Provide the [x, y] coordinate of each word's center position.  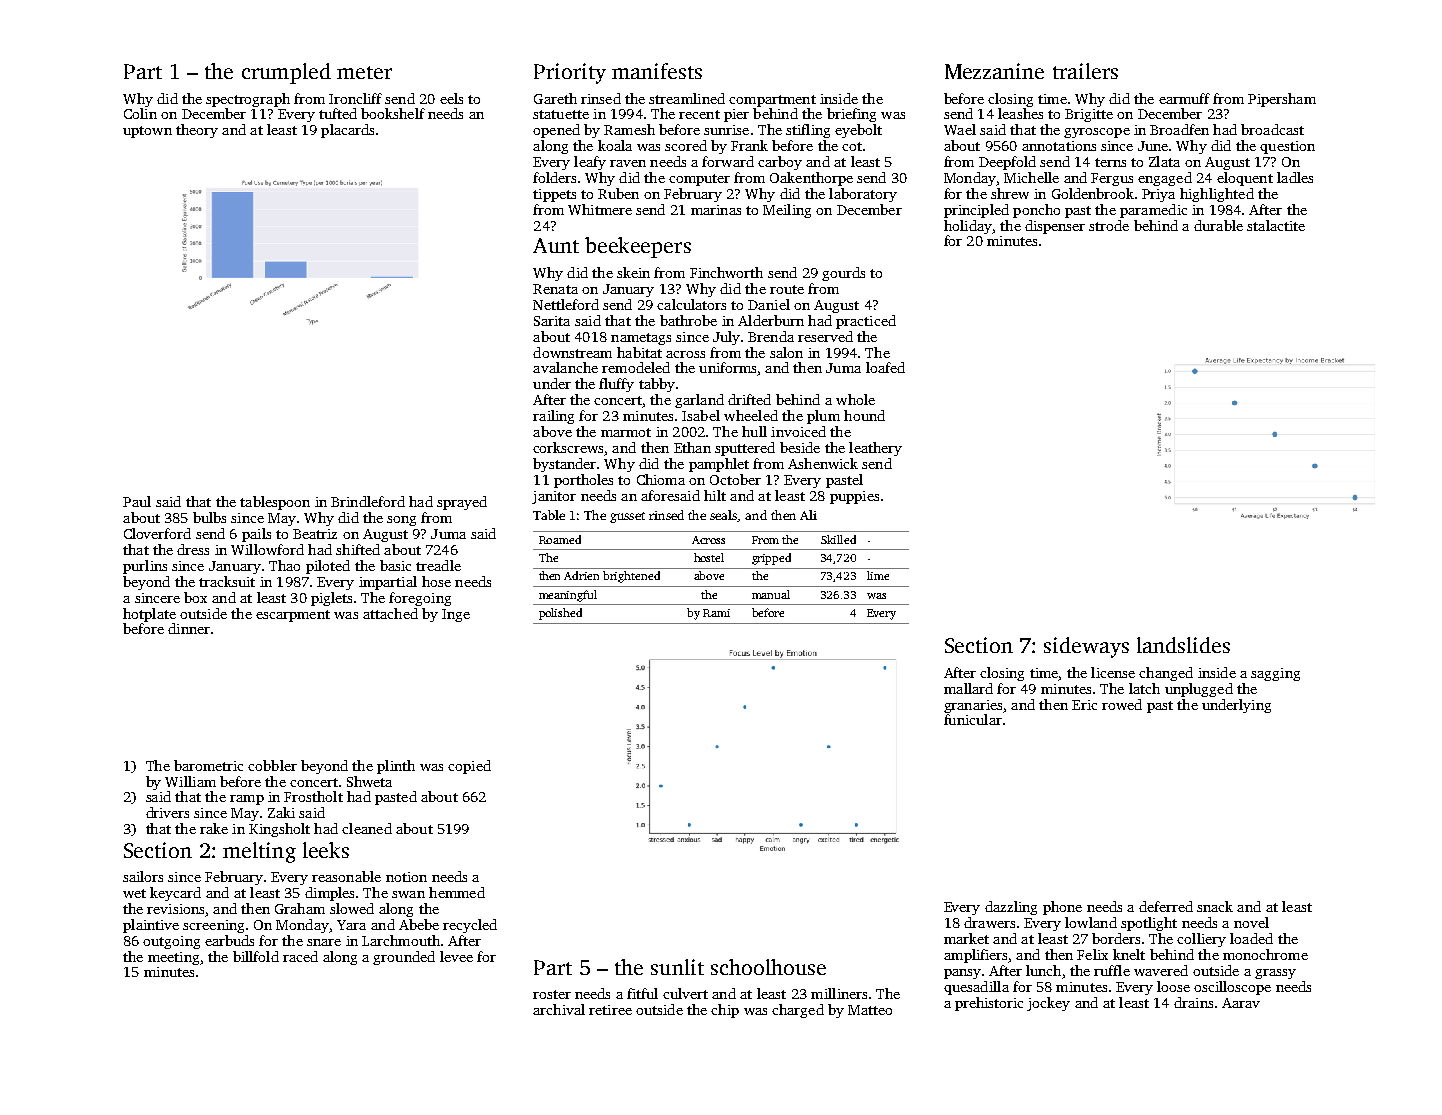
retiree [610, 1010]
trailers [1085, 71]
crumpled [286, 73]
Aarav [1241, 1003]
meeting [173, 958]
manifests [657, 71]
